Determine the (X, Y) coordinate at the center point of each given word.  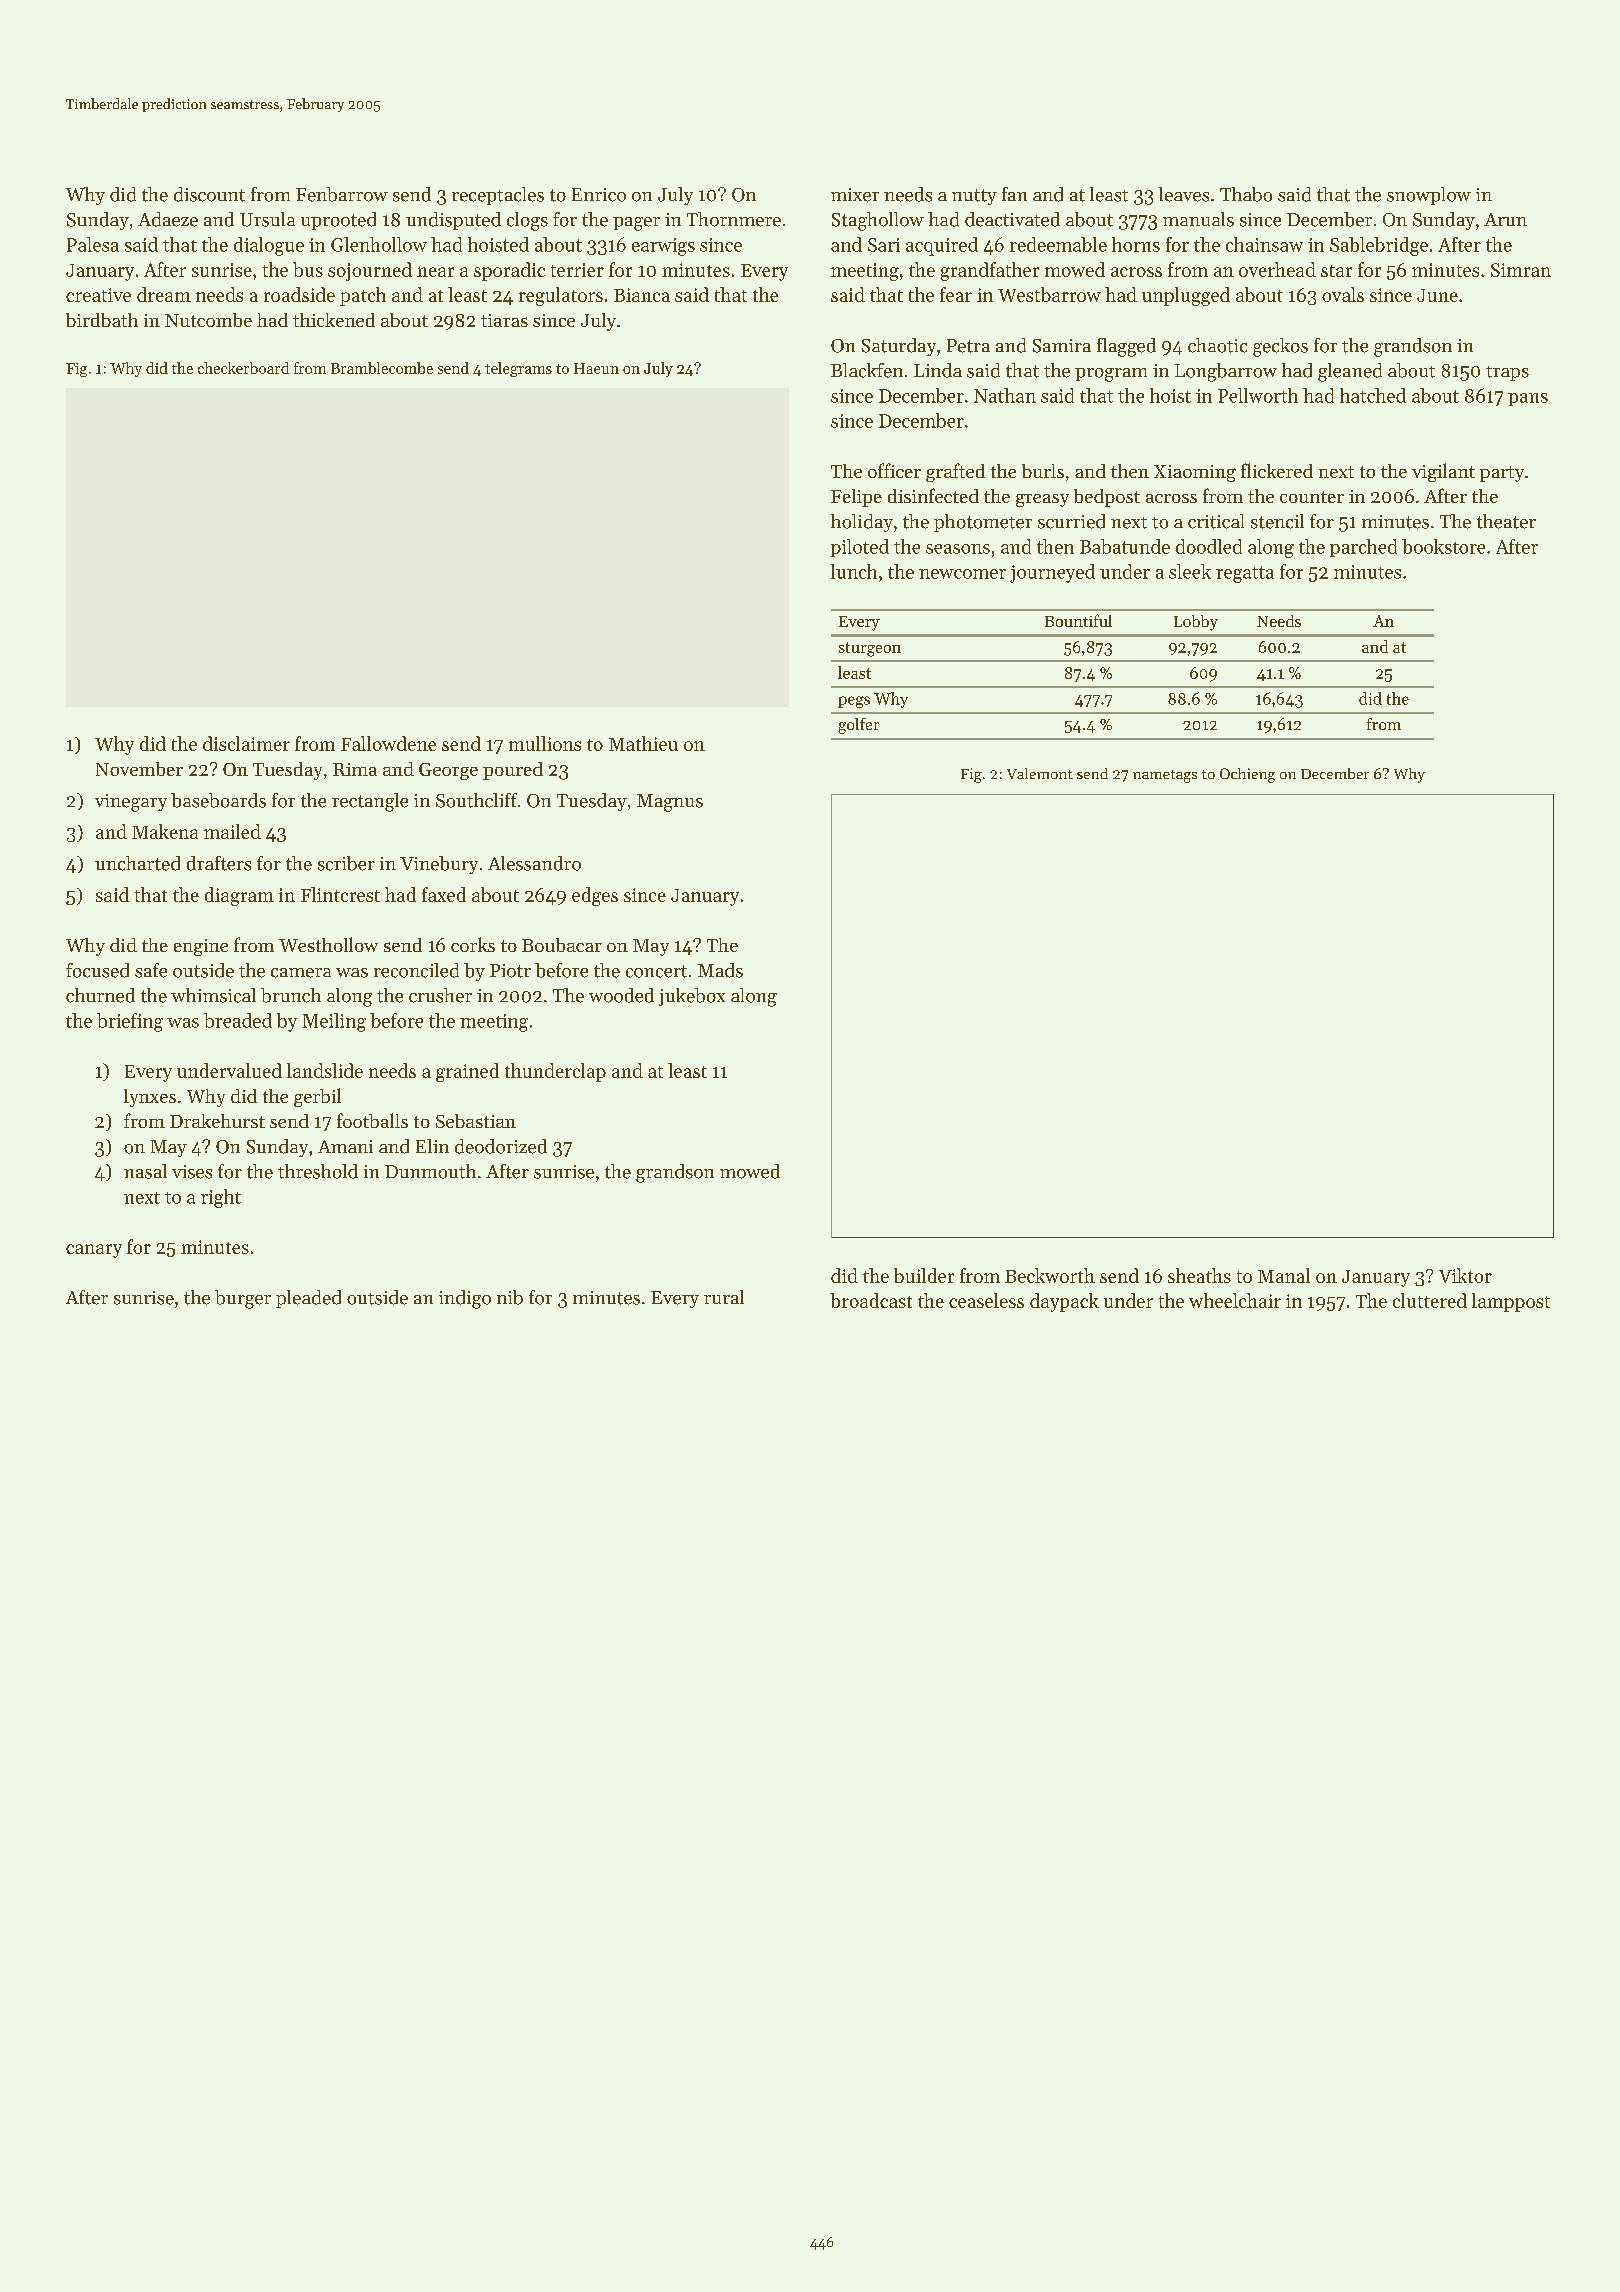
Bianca (642, 295)
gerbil (317, 1097)
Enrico (599, 195)
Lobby (1196, 623)
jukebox (692, 997)
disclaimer (246, 743)
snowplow (1429, 196)
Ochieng (1247, 775)
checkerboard (243, 368)
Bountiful (1078, 620)
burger (243, 1299)
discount (209, 194)
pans (1528, 399)
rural (724, 1297)
